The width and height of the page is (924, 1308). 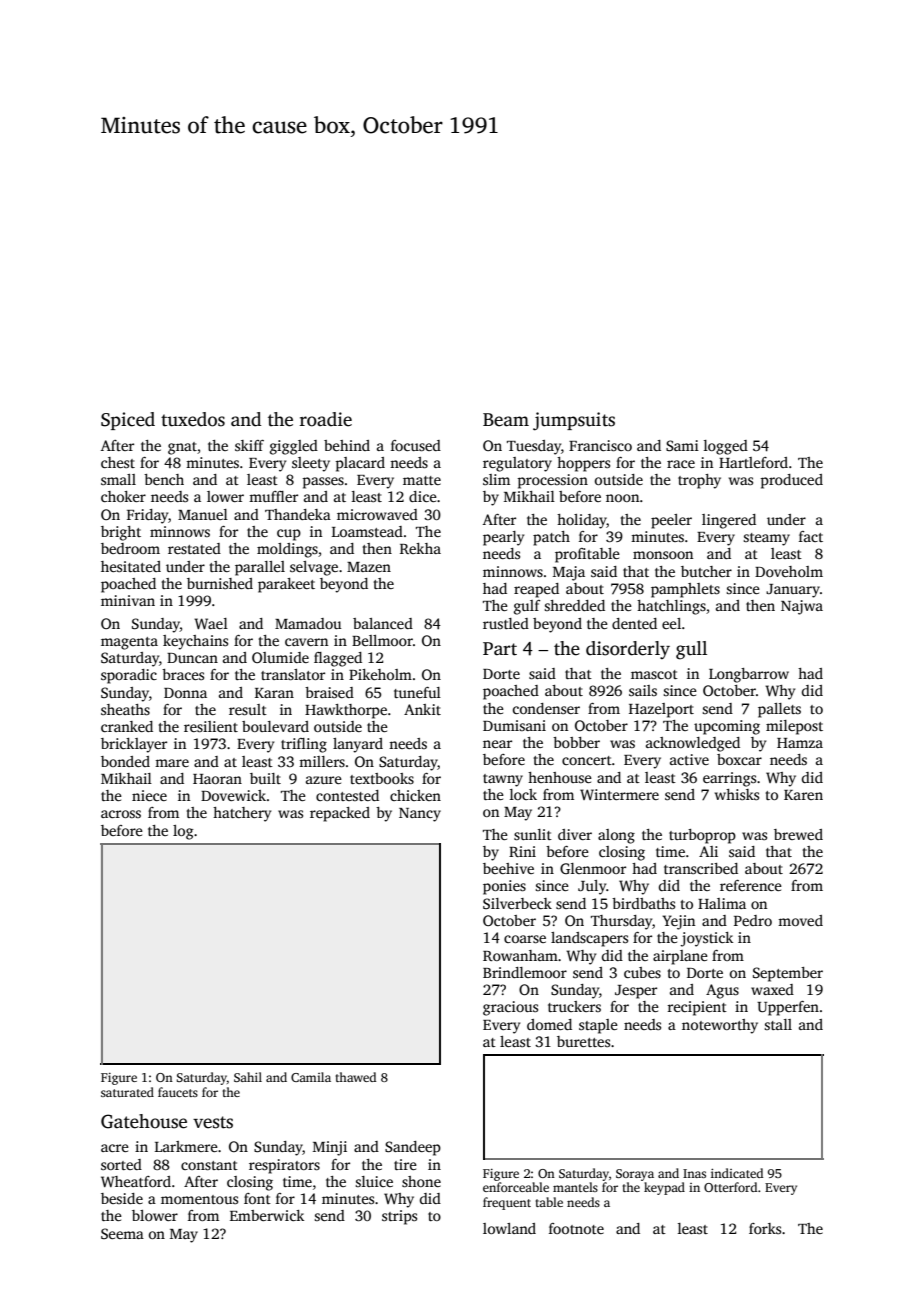 What do you see at coordinates (248, 1077) in the page?
I see `Sahil` at bounding box center [248, 1077].
